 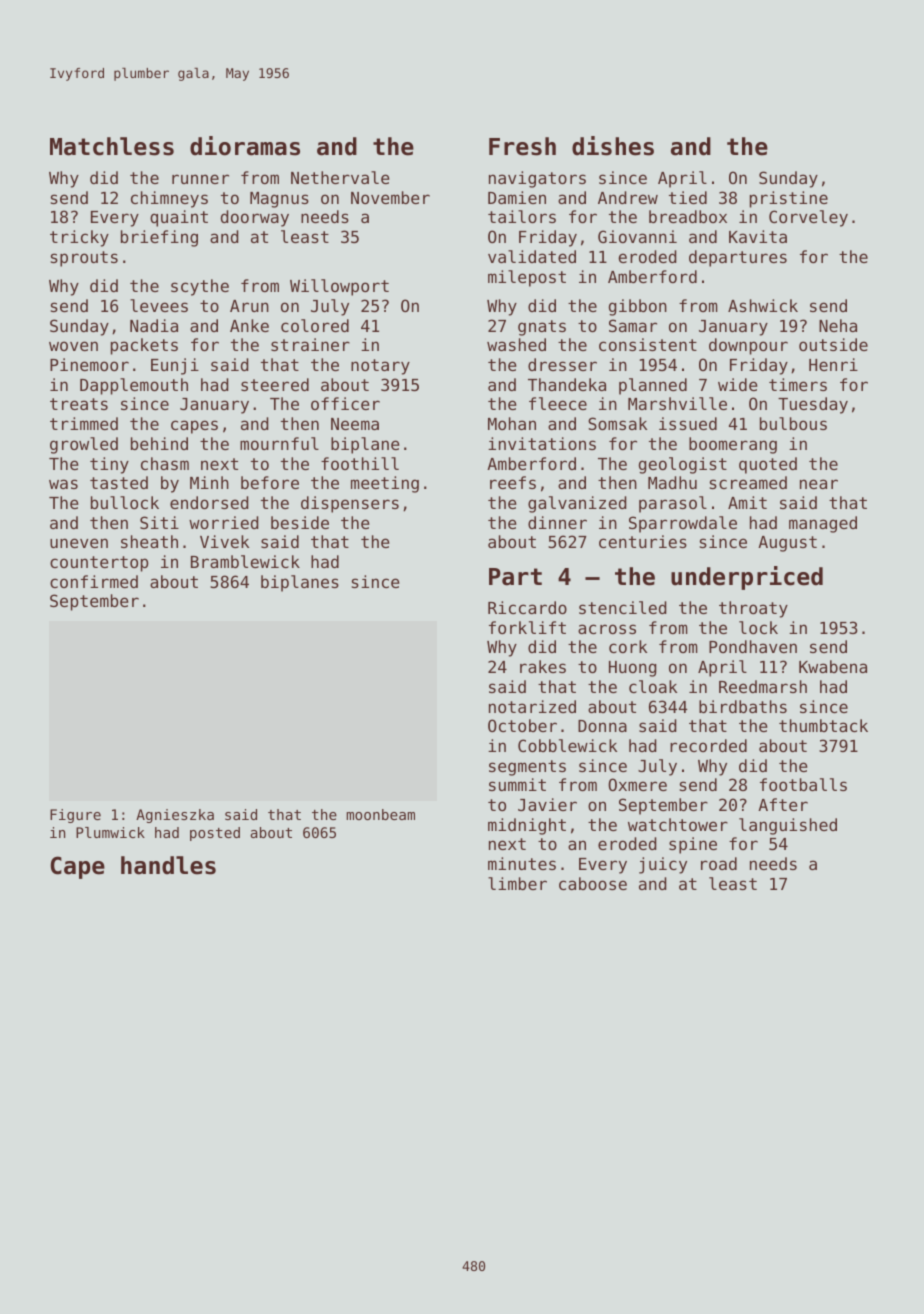 What do you see at coordinates (112, 146) in the document?
I see `Matchless` at bounding box center [112, 146].
